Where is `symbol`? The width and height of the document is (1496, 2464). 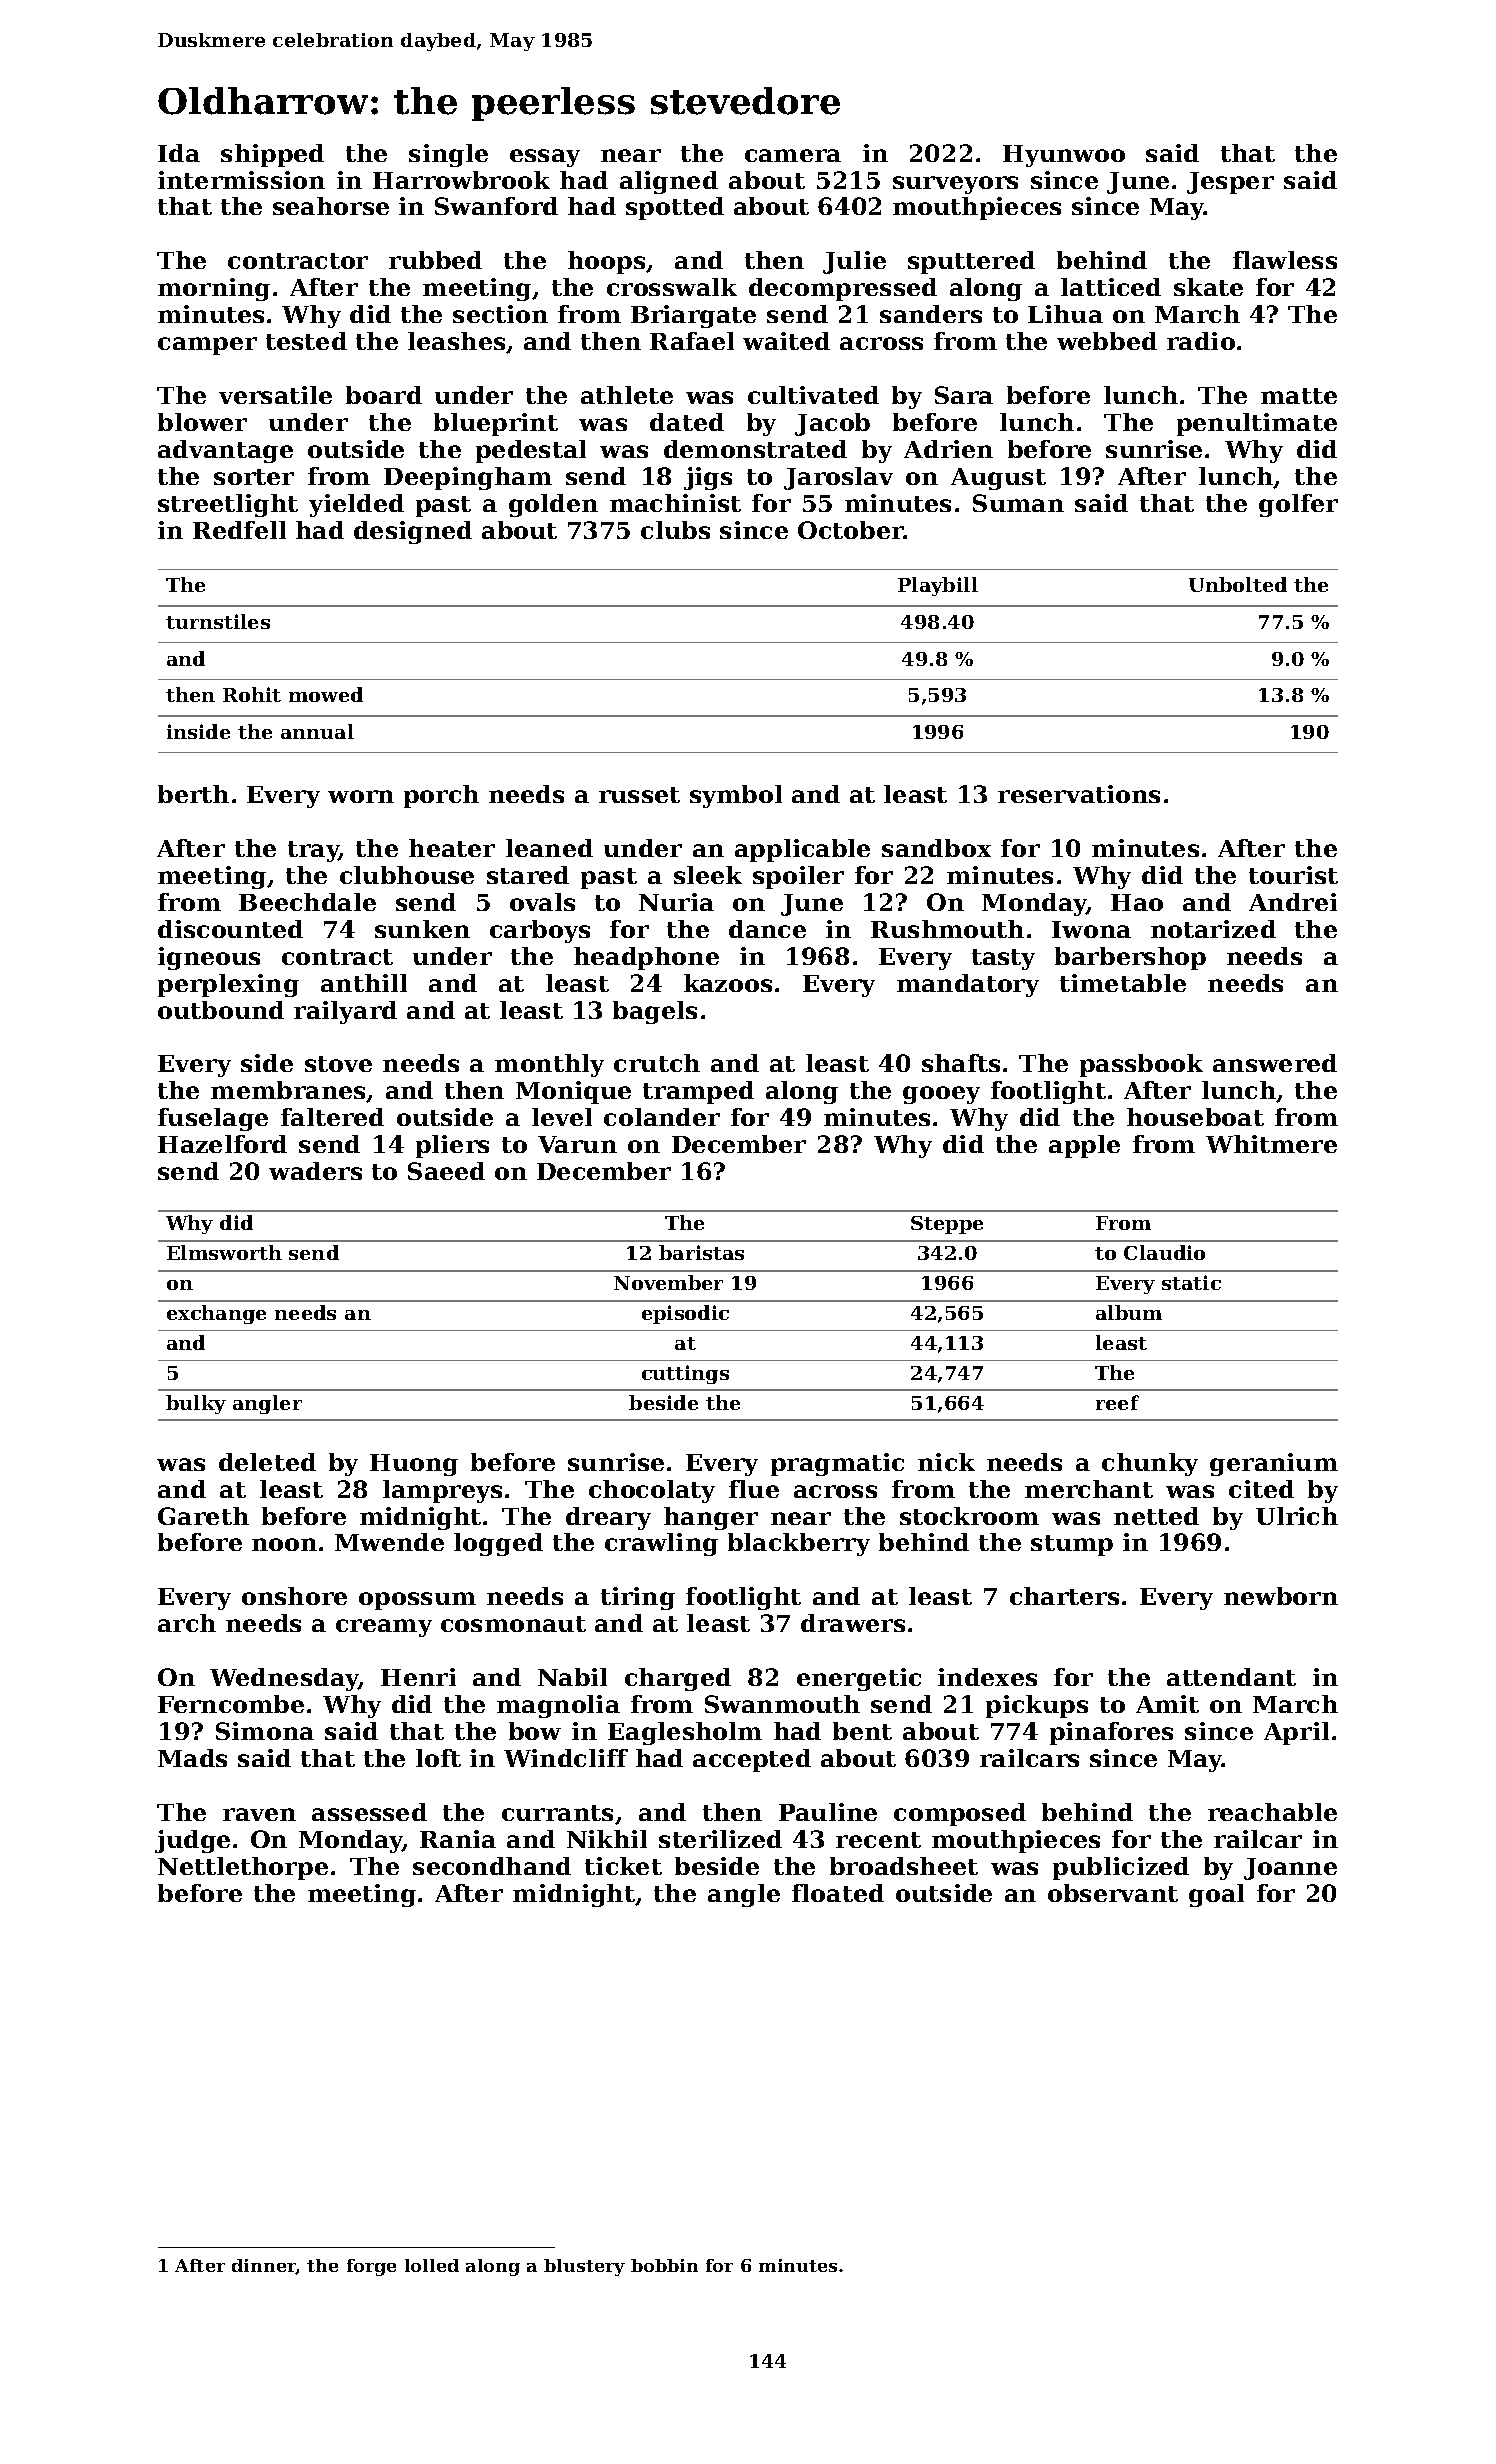 symbol is located at coordinates (736, 796).
